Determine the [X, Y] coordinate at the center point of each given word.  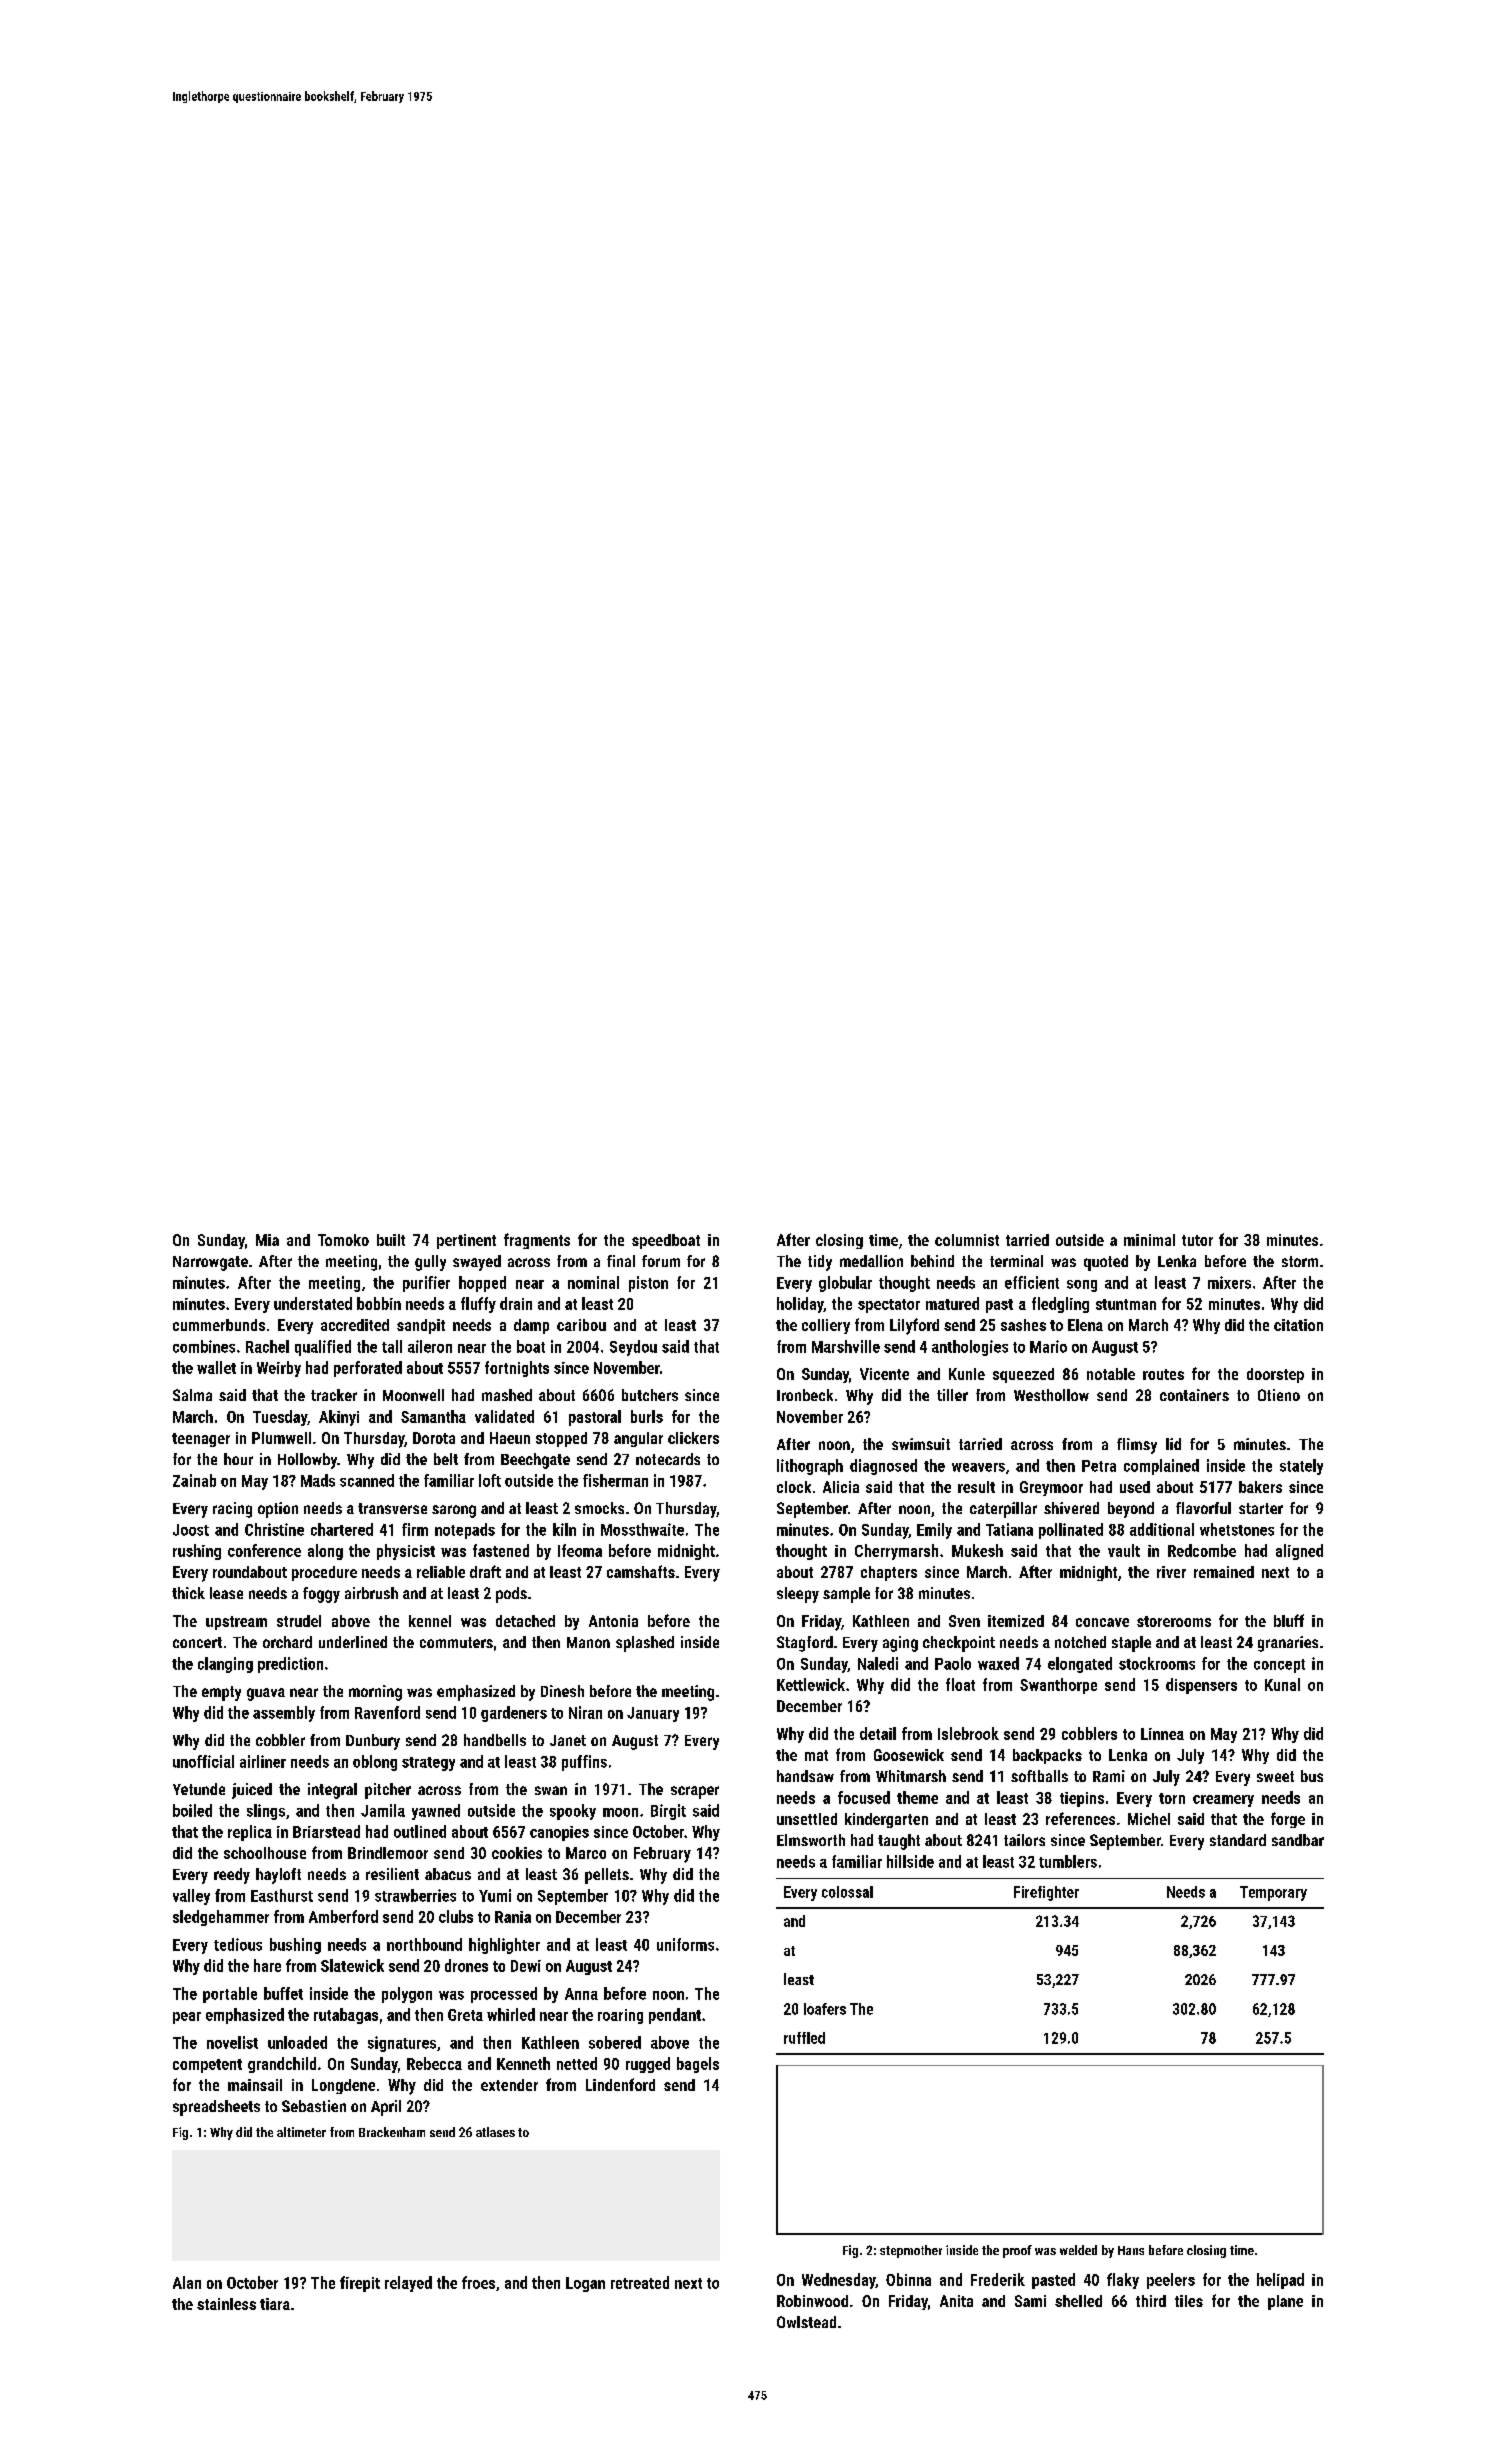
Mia [267, 1240]
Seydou [633, 1348]
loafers [825, 2009]
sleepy [798, 1595]
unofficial [203, 1761]
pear [187, 2018]
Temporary [1273, 1893]
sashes [1023, 1325]
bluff [1289, 1620]
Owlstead [806, 2322]
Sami [1030, 2301]
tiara [275, 2304]
